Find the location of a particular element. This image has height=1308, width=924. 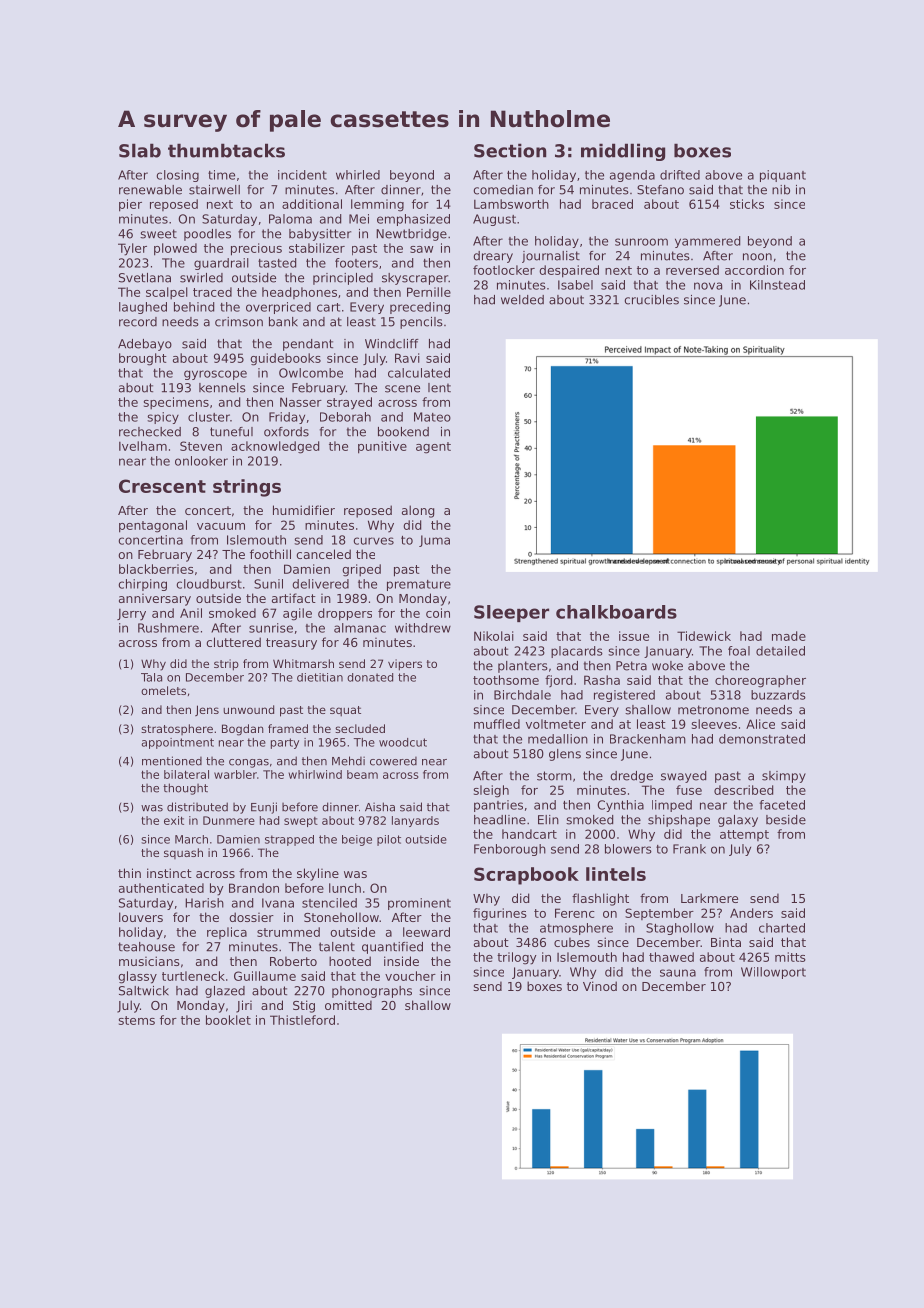

Paloma is located at coordinates (290, 219).
